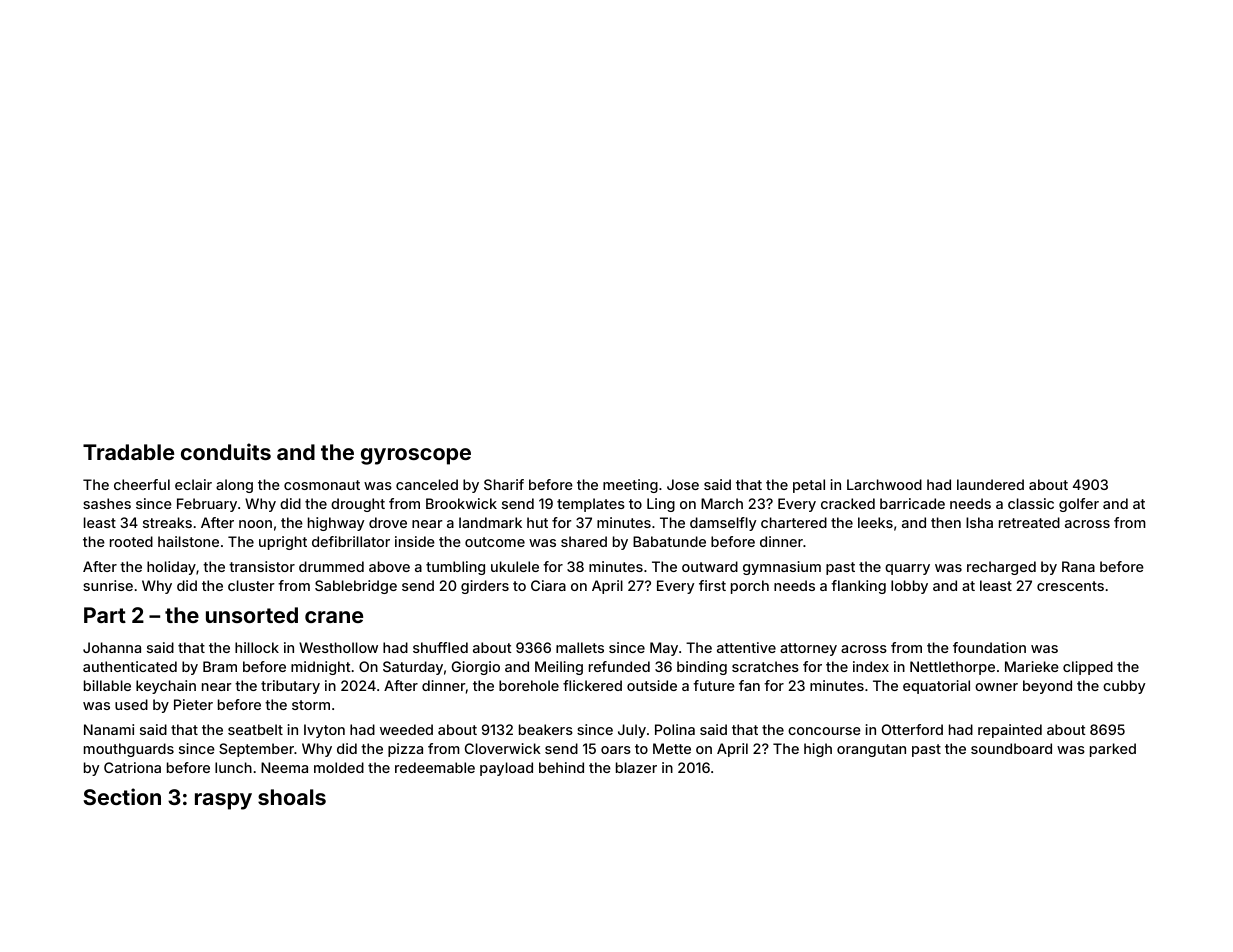 The width and height of the page is (1233, 952). Describe the element at coordinates (912, 729) in the page. I see `Otterford` at that location.
